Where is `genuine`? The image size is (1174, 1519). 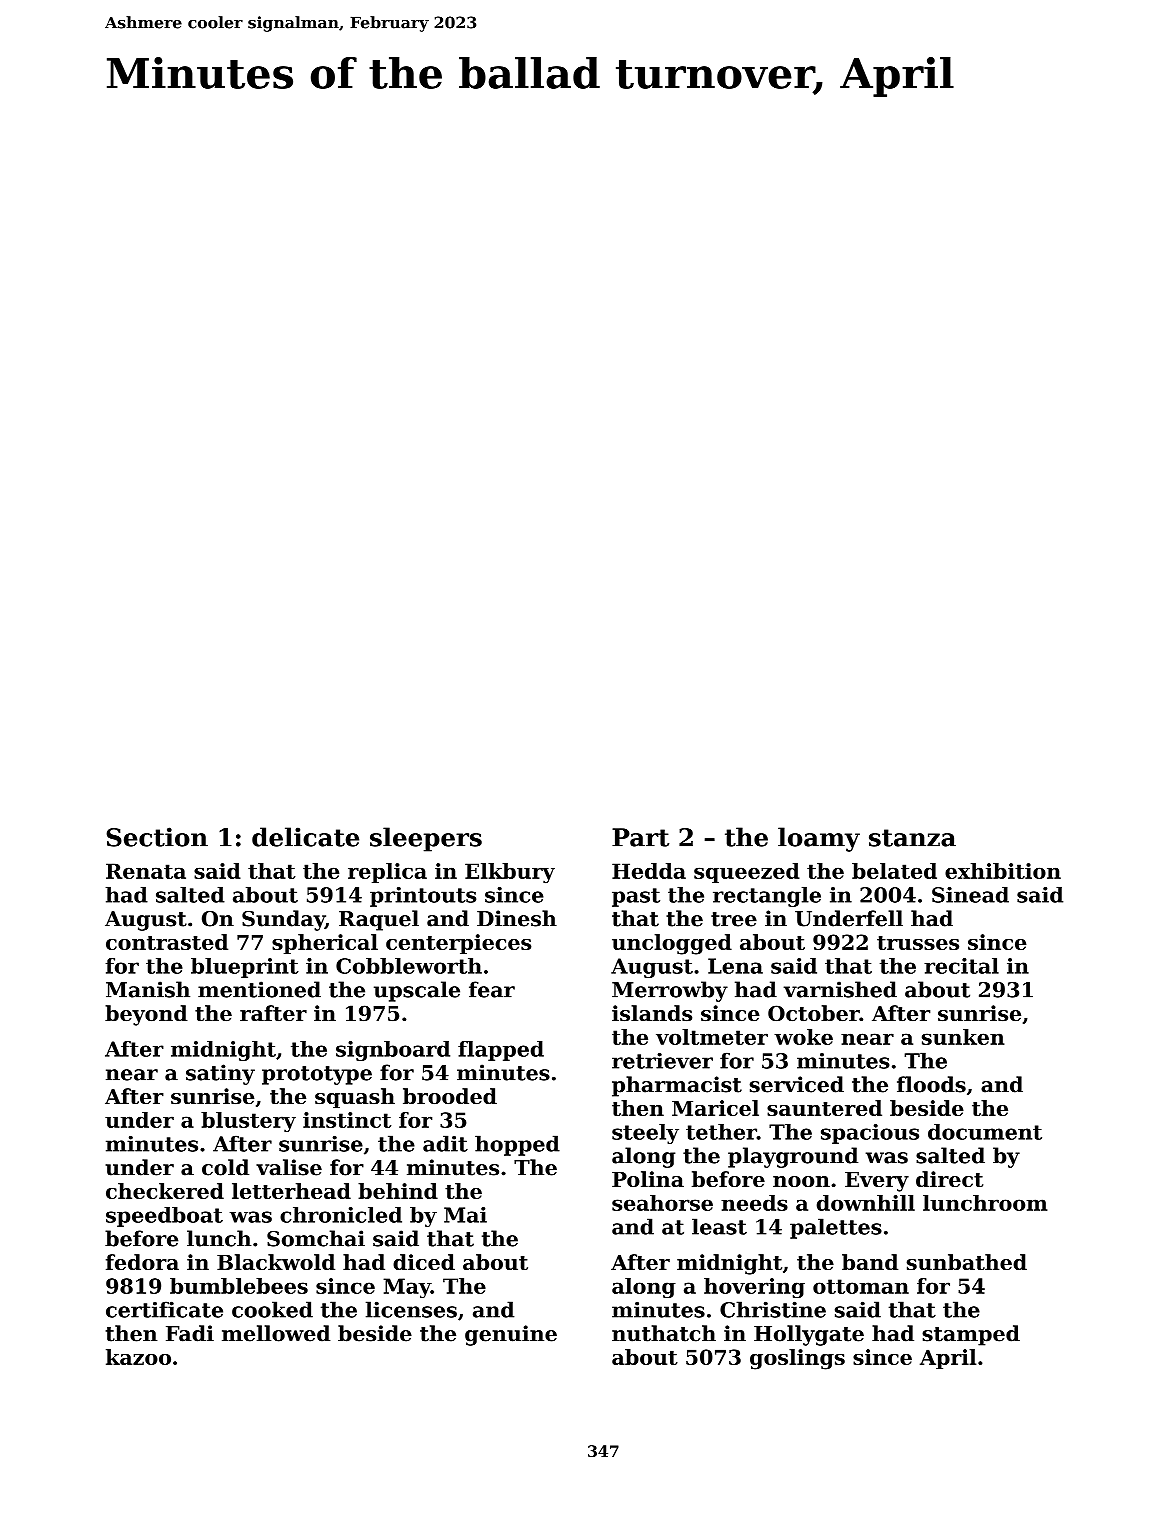 genuine is located at coordinates (511, 1335).
